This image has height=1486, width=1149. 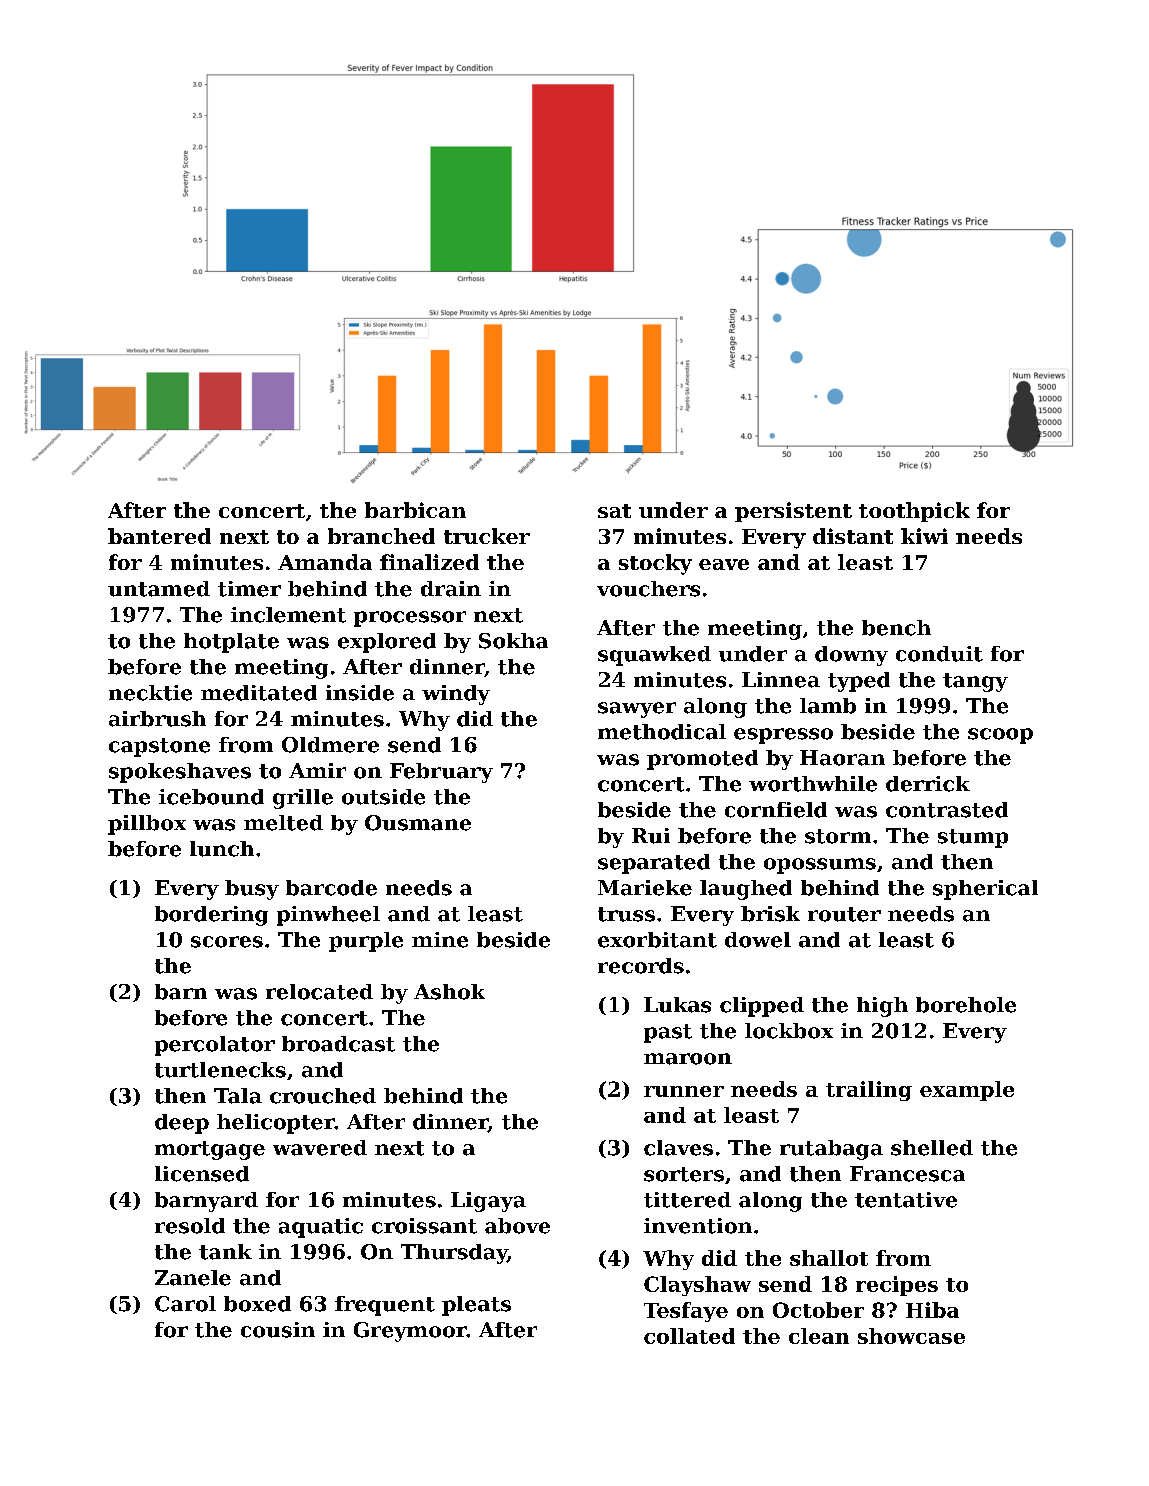 I want to click on downy, so click(x=851, y=656).
